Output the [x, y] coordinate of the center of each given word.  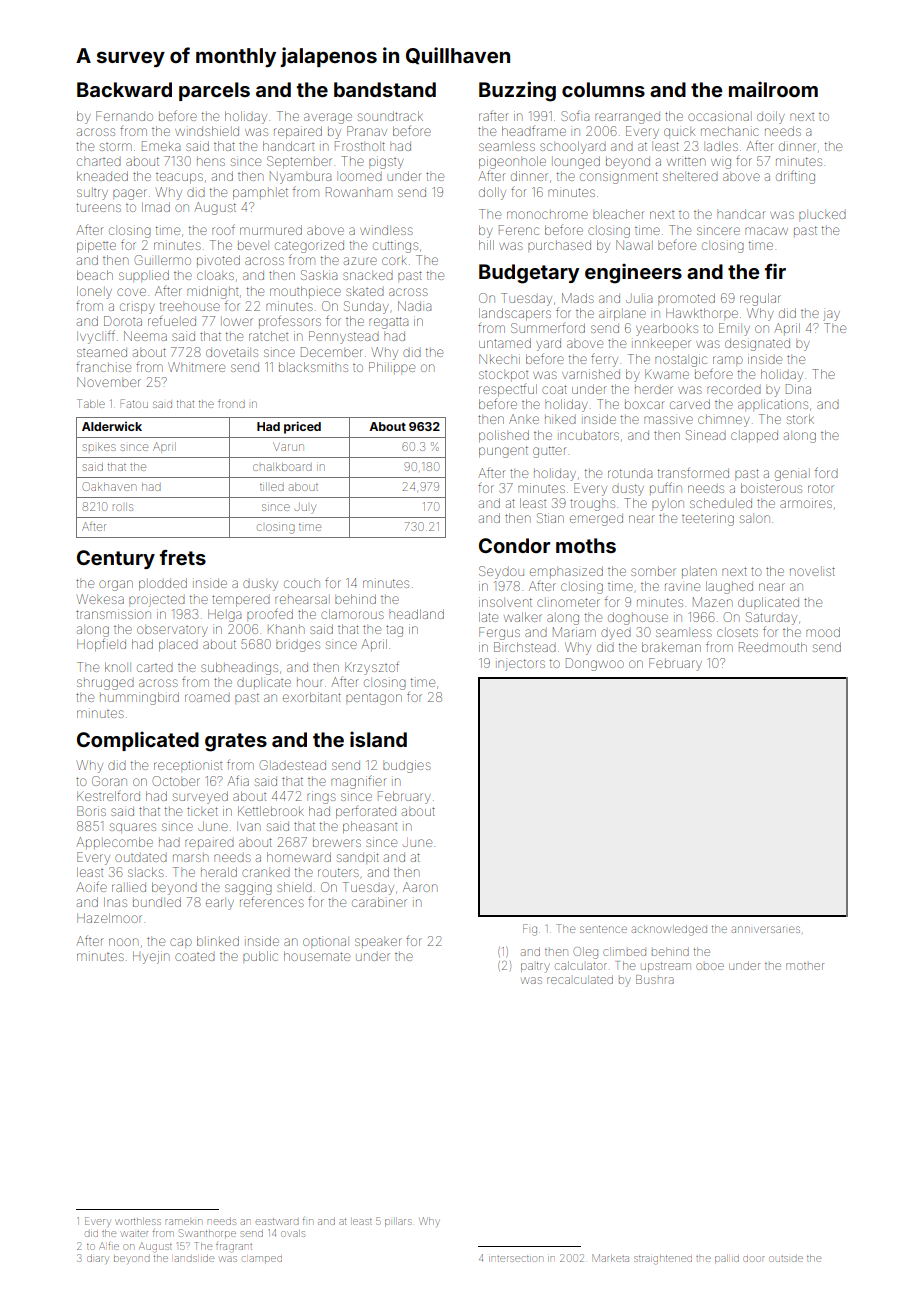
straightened [663, 1260]
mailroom [773, 89]
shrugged [105, 684]
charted [99, 162]
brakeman [671, 647]
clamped [262, 1259]
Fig [530, 930]
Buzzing [517, 91]
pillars [398, 1222]
